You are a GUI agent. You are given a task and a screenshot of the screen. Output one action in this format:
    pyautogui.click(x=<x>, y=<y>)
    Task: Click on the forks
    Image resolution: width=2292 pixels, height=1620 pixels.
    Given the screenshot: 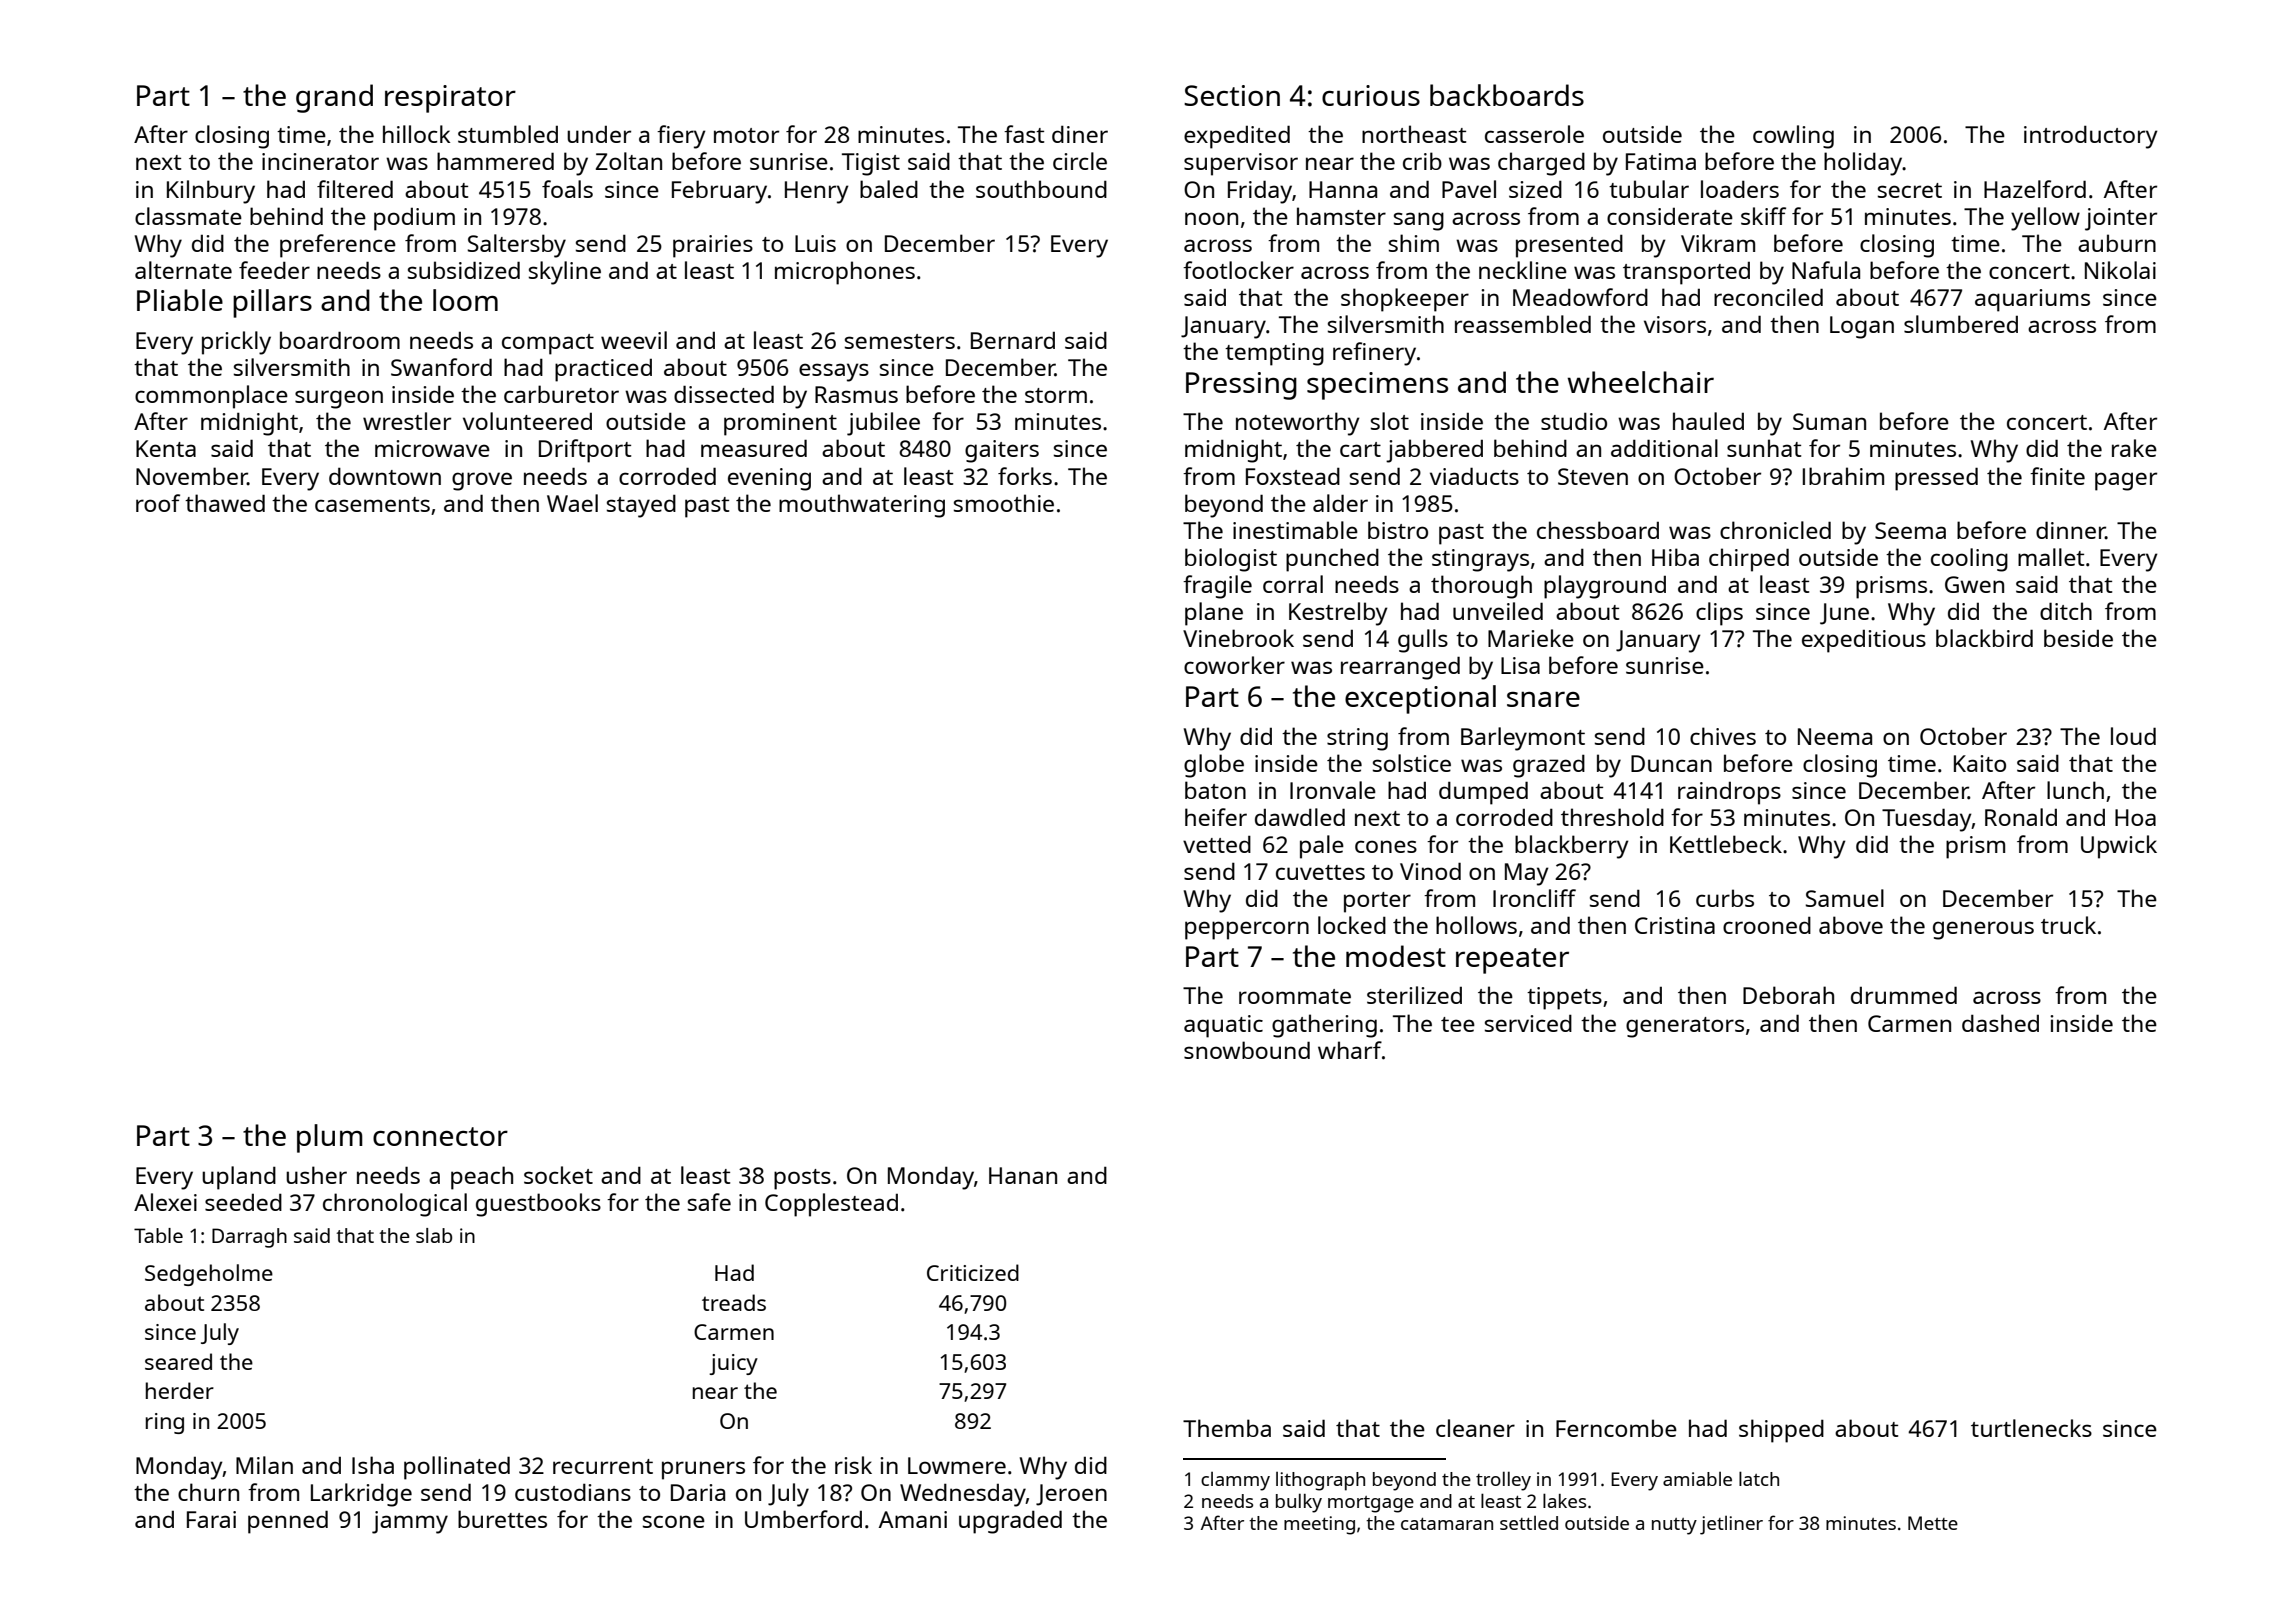 What is the action you would take?
    pyautogui.click(x=1025, y=476)
